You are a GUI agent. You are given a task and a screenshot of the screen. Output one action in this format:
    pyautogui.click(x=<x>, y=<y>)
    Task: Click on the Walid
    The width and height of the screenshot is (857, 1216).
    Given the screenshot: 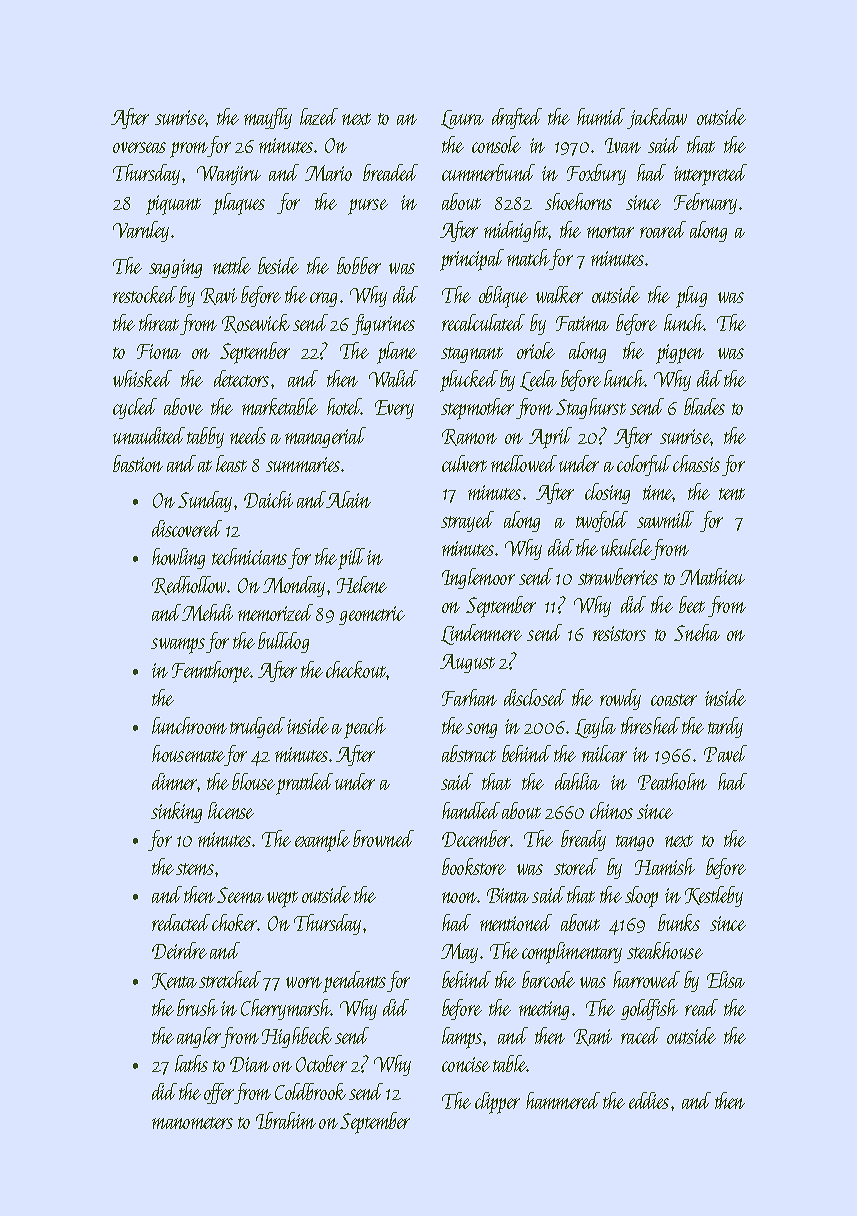 What is the action you would take?
    pyautogui.click(x=393, y=378)
